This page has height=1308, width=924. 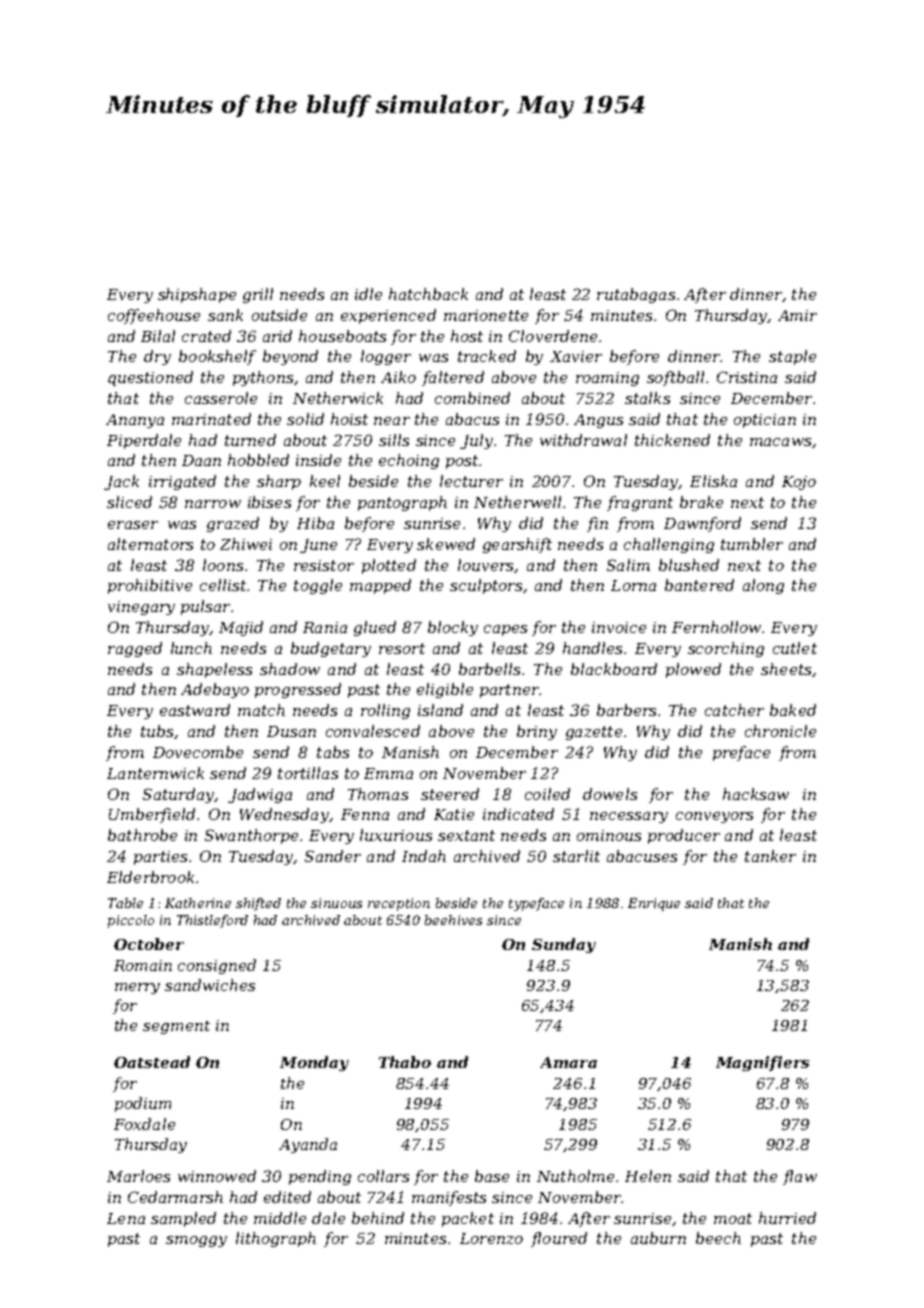 What do you see at coordinates (797, 315) in the page?
I see `Amir` at bounding box center [797, 315].
